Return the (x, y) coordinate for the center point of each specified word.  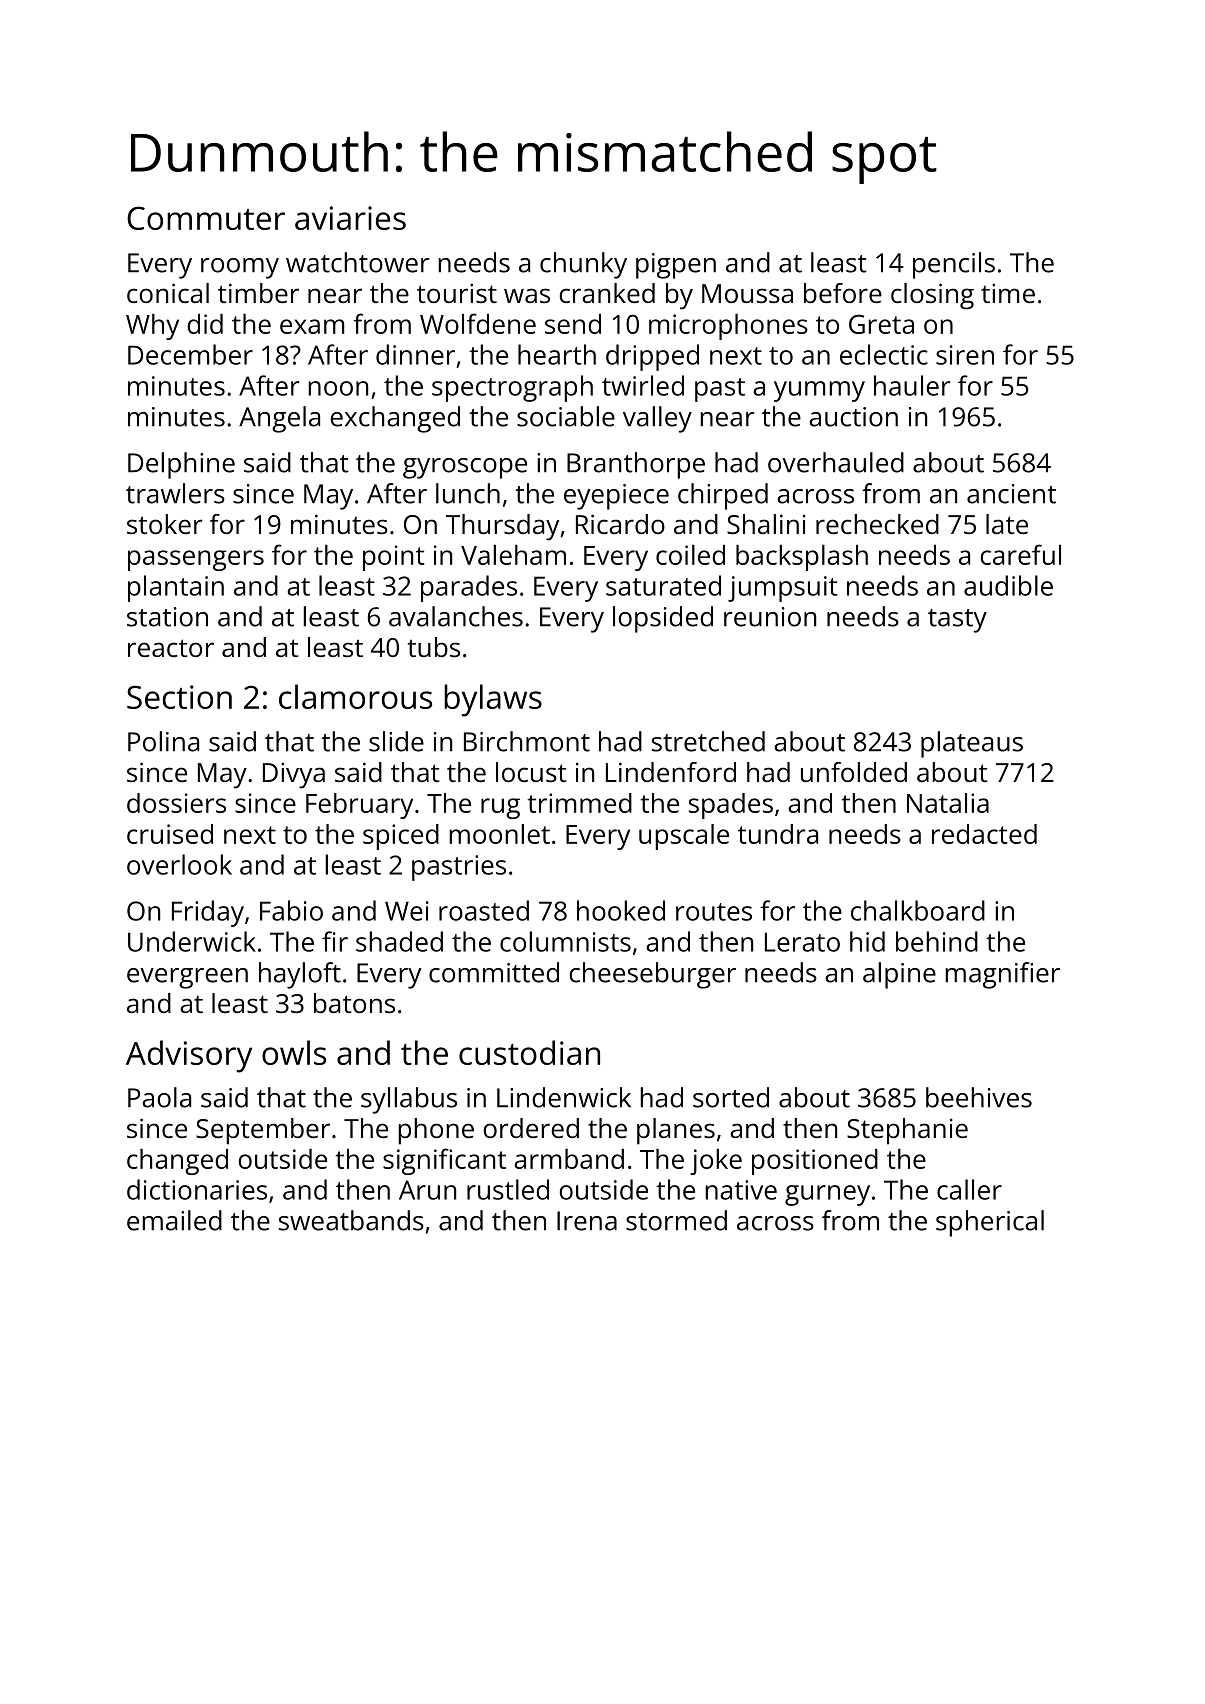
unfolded (854, 772)
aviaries (350, 218)
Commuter (206, 218)
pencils (954, 265)
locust (531, 772)
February (359, 806)
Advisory (189, 1056)
